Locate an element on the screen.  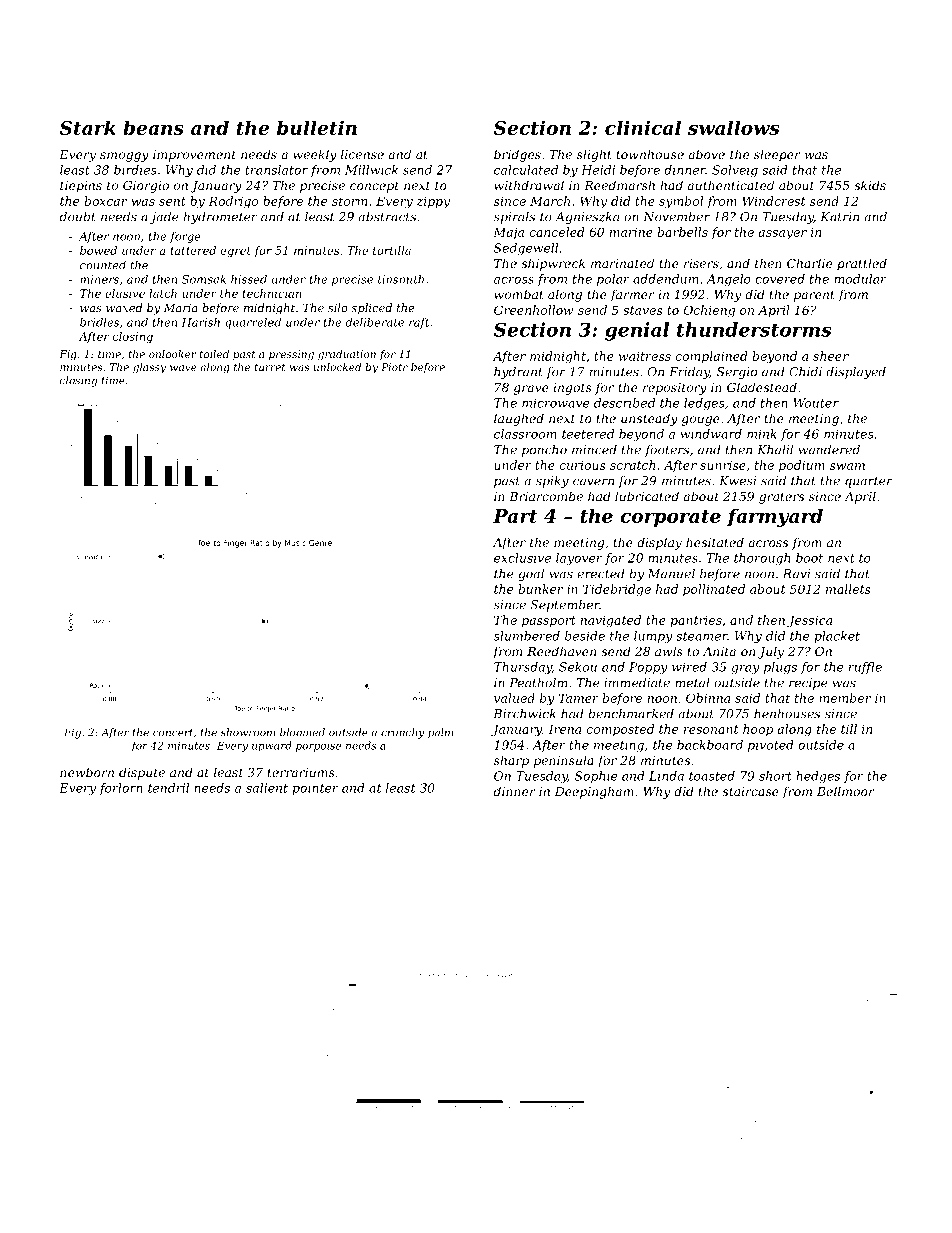
Part is located at coordinates (515, 516).
